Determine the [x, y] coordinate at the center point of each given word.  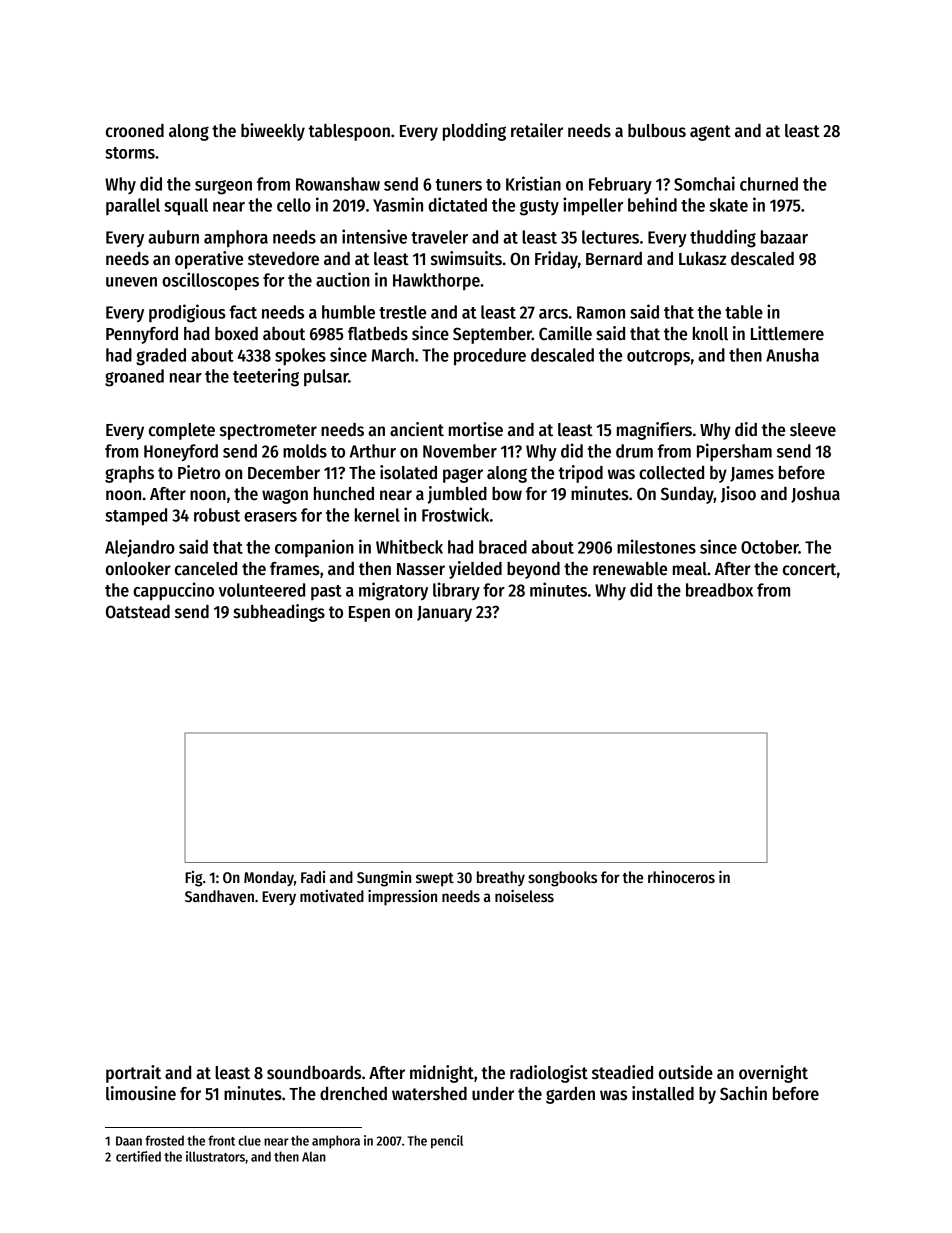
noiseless [524, 896]
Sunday [687, 495]
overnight [773, 1074]
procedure [490, 357]
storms [130, 153]
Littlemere [787, 333]
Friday [556, 260]
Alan [314, 1156]
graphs [129, 474]
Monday [269, 878]
